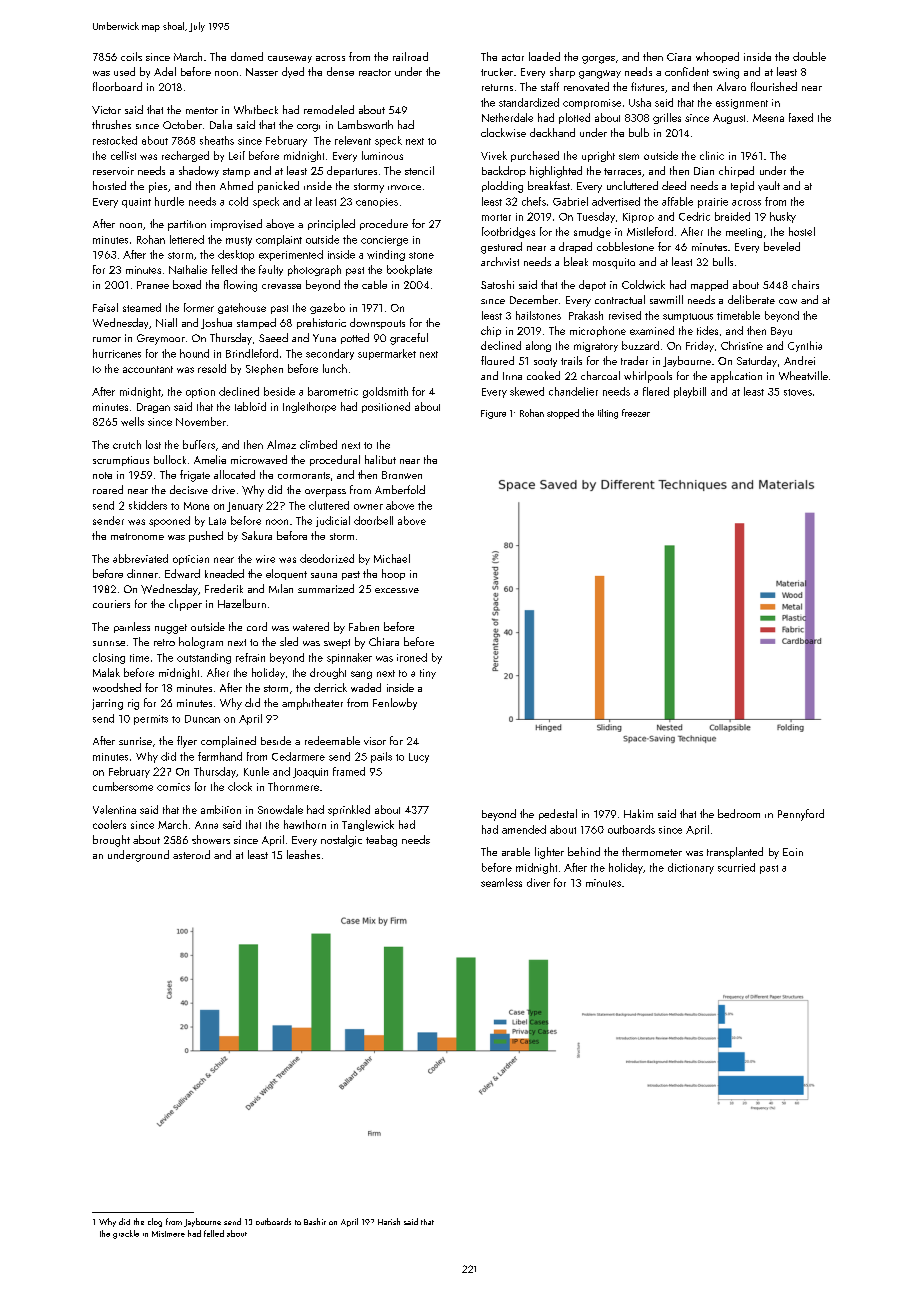 The height and width of the screenshot is (1308, 924). What do you see at coordinates (736, 867) in the screenshot?
I see `scurried` at bounding box center [736, 867].
